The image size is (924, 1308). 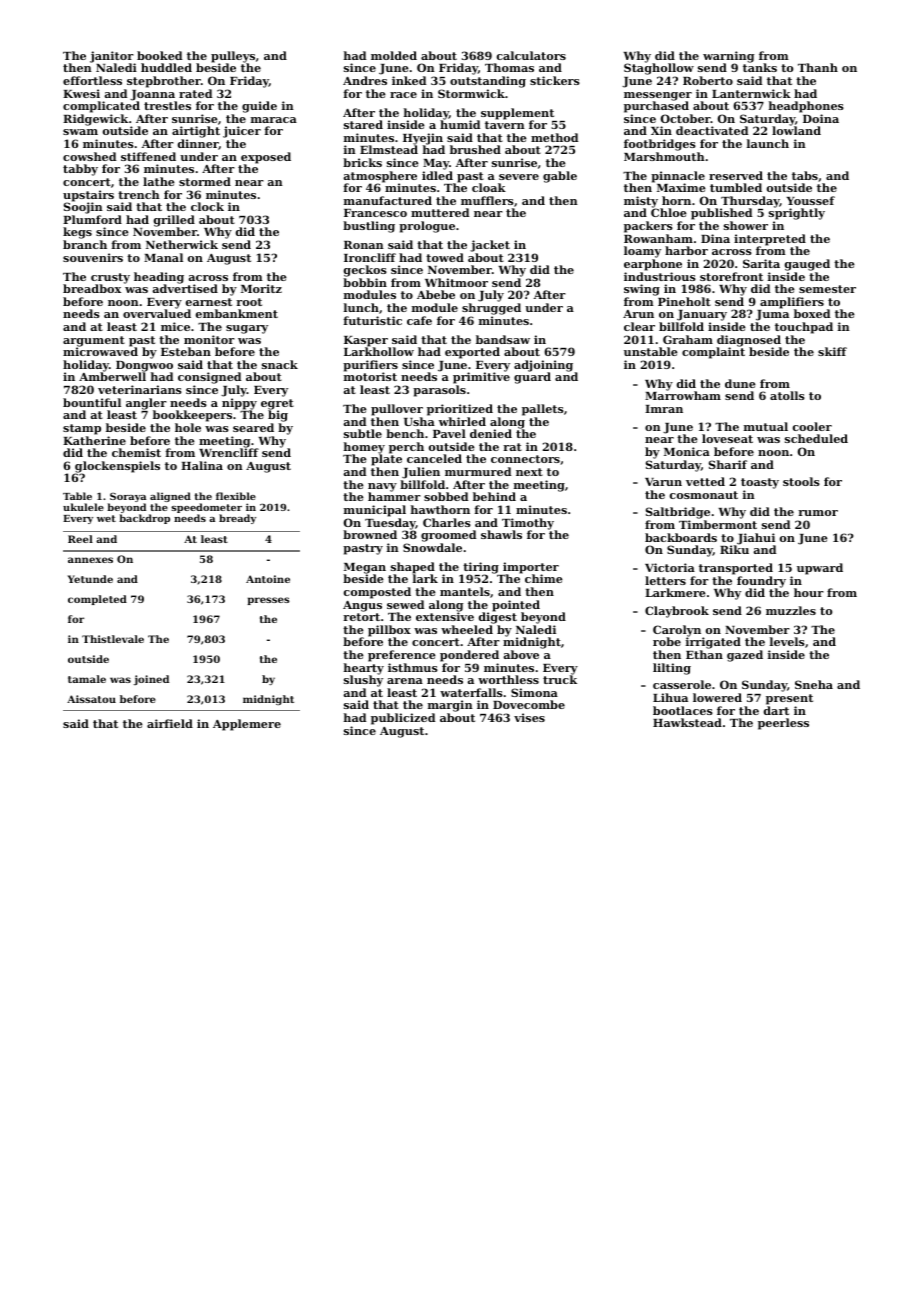 I want to click on municipal, so click(x=375, y=511).
